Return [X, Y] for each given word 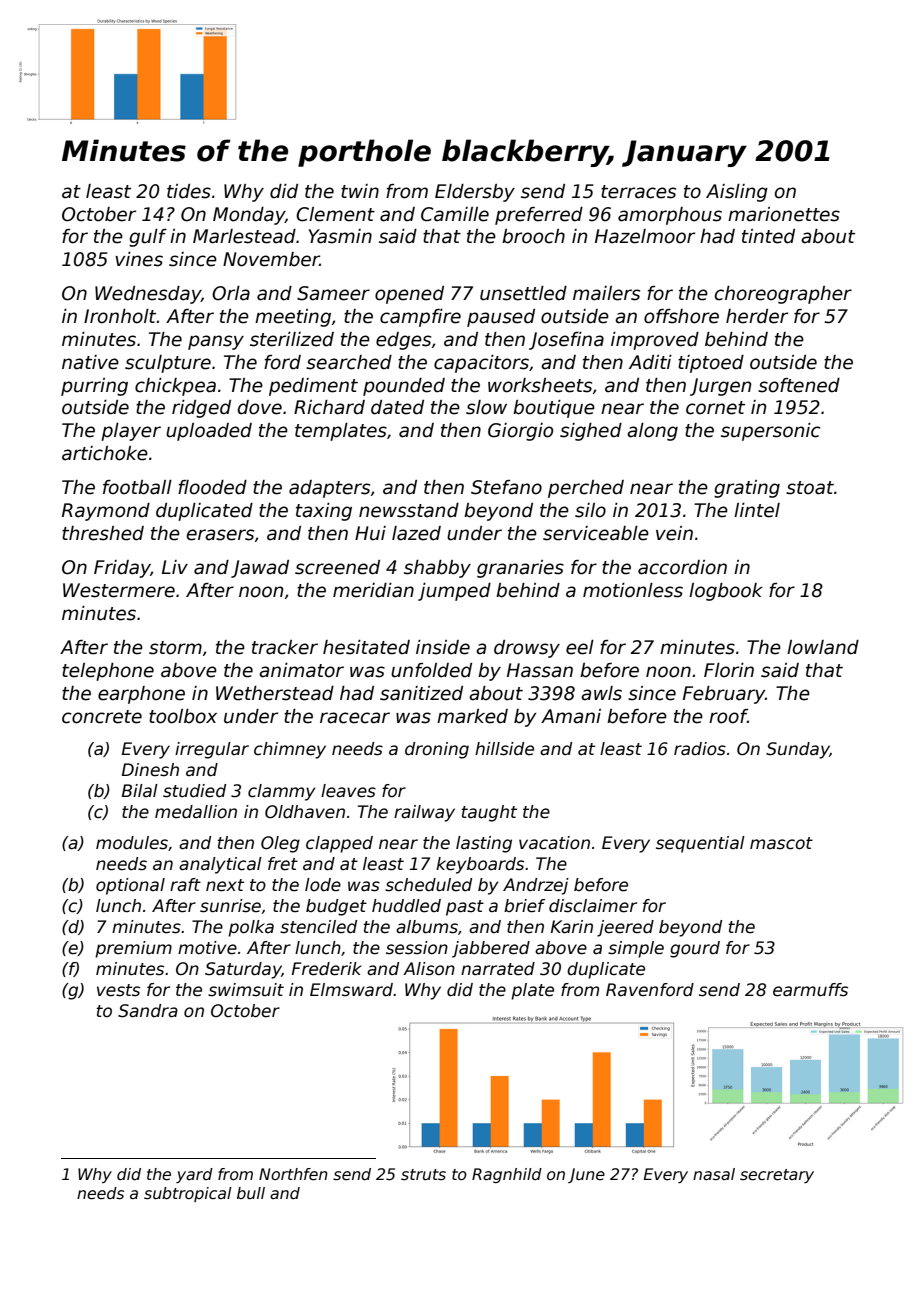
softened [799, 385]
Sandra [148, 1011]
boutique [554, 409]
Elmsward [351, 990]
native [90, 362]
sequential [700, 844]
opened [409, 295]
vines [139, 259]
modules [132, 843]
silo [590, 510]
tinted [768, 236]
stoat [810, 488]
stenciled [318, 927]
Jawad [260, 569]
